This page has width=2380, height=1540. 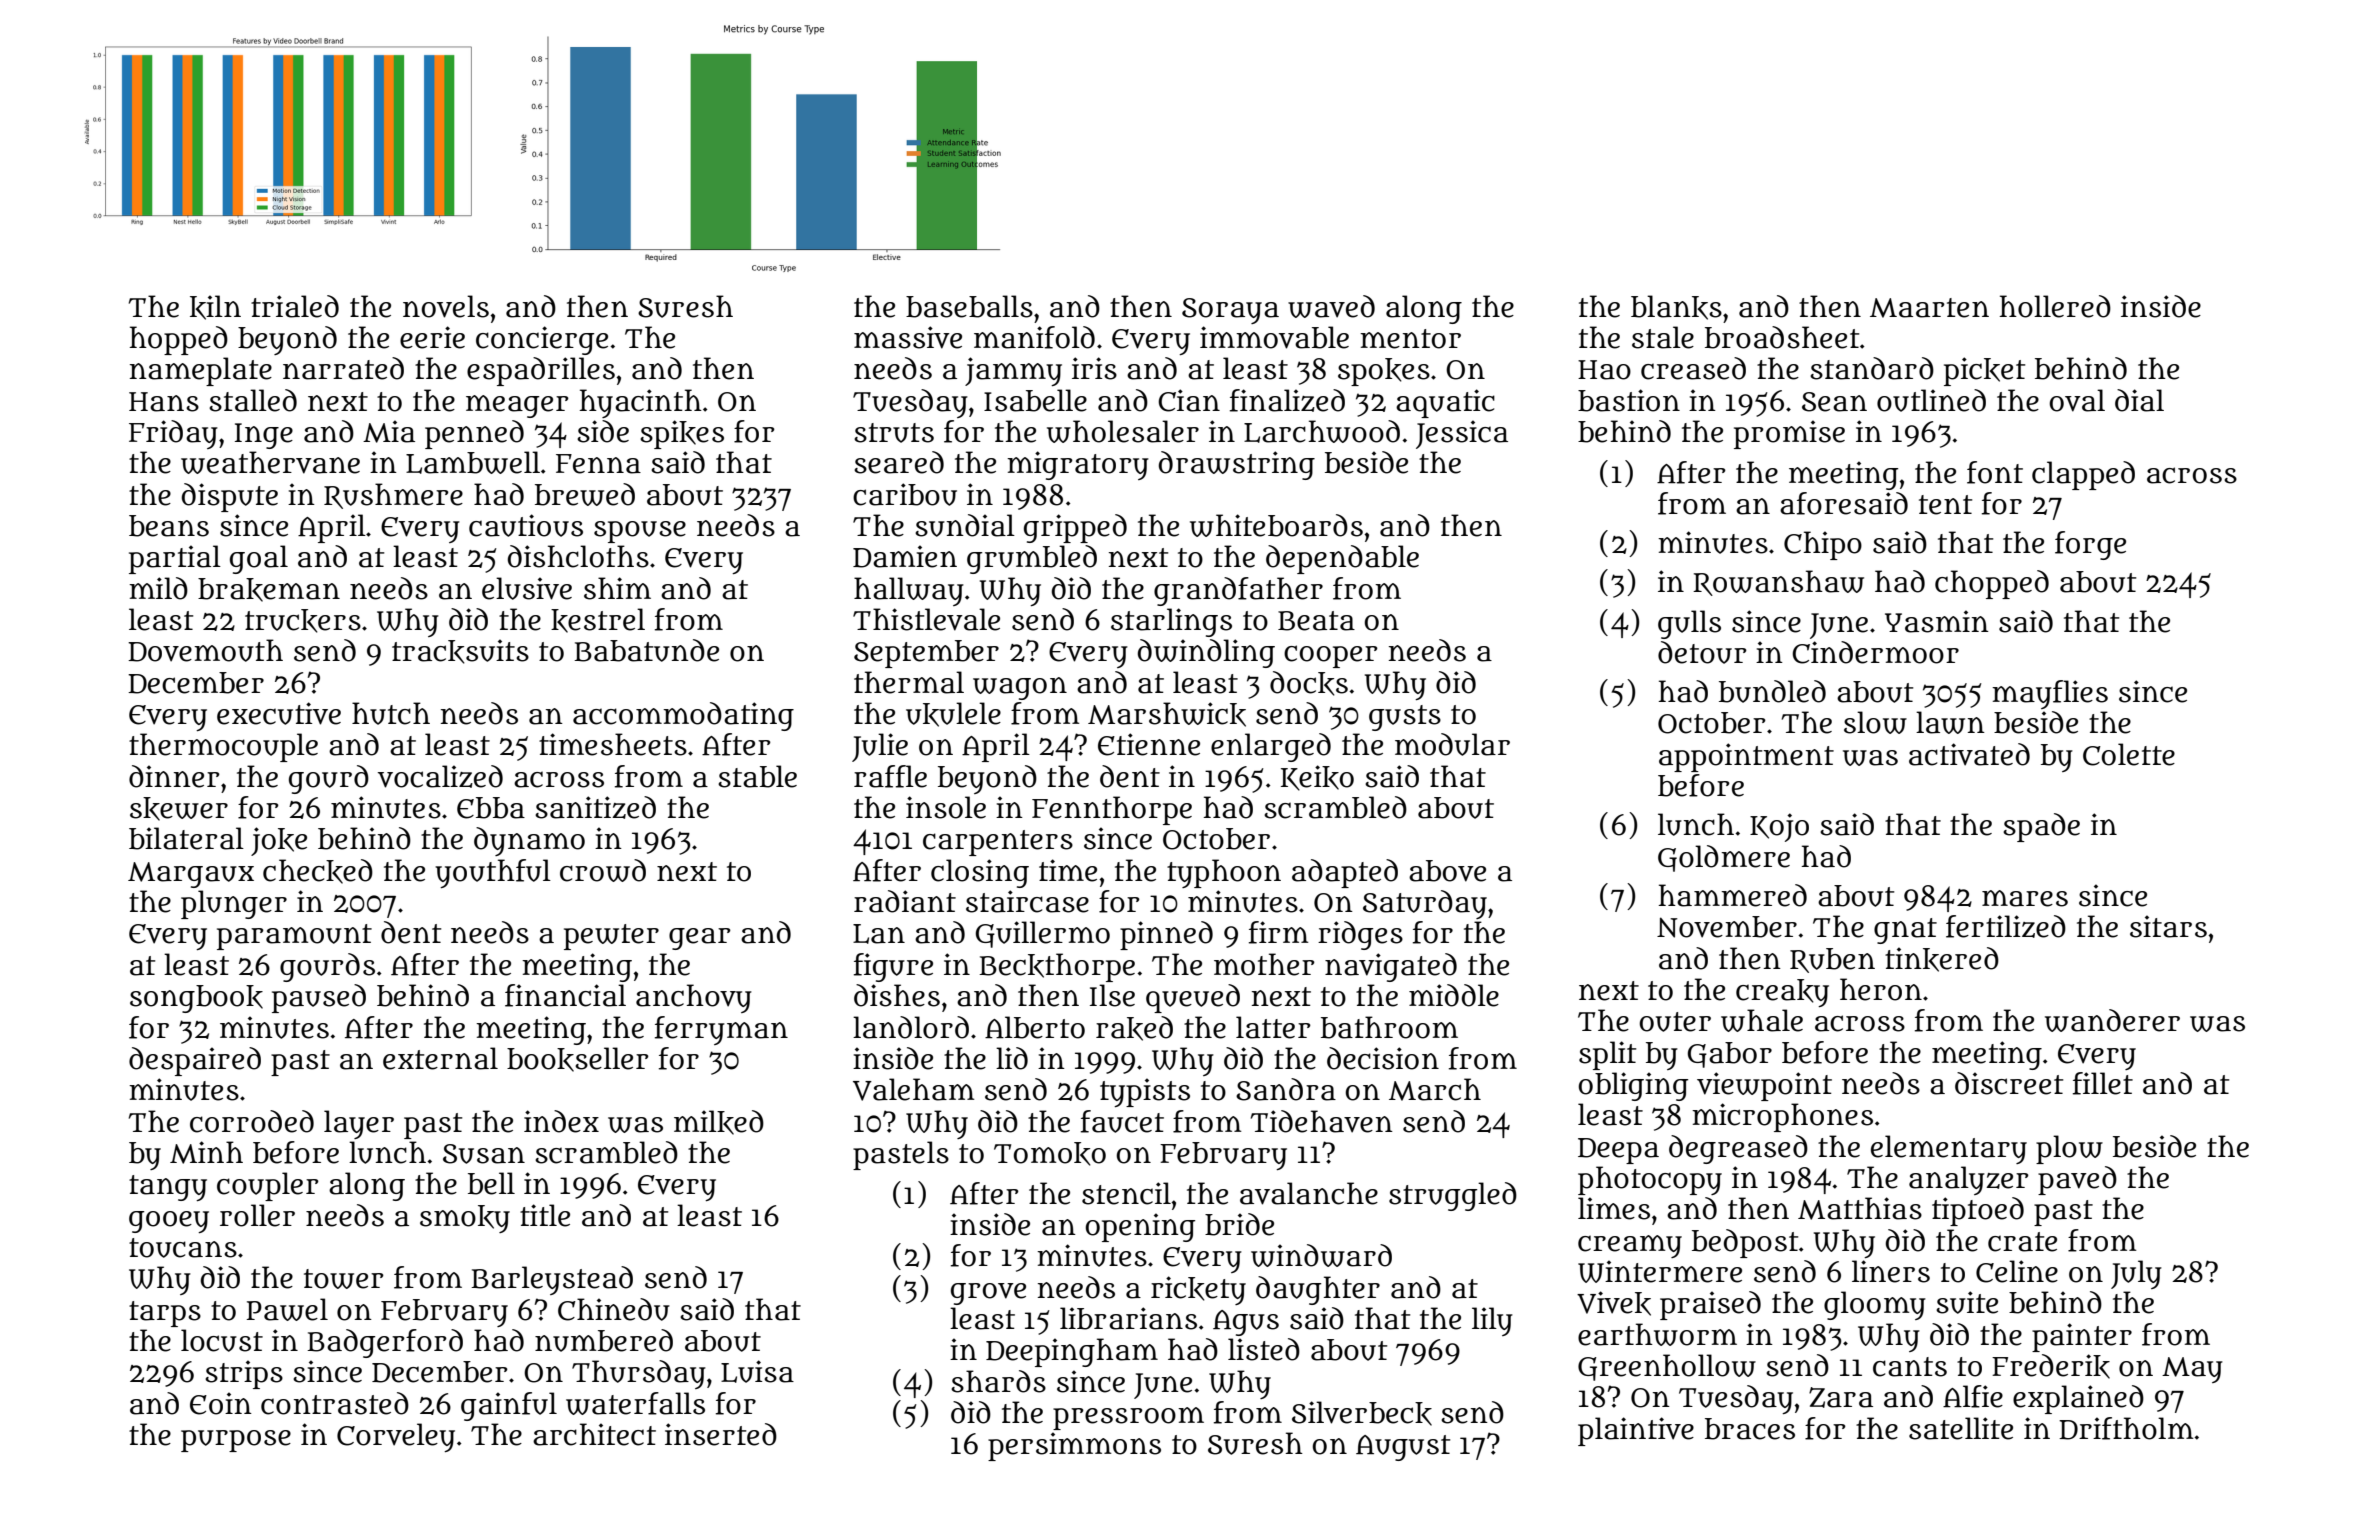 What do you see at coordinates (335, 1403) in the page?
I see `contrasted` at bounding box center [335, 1403].
